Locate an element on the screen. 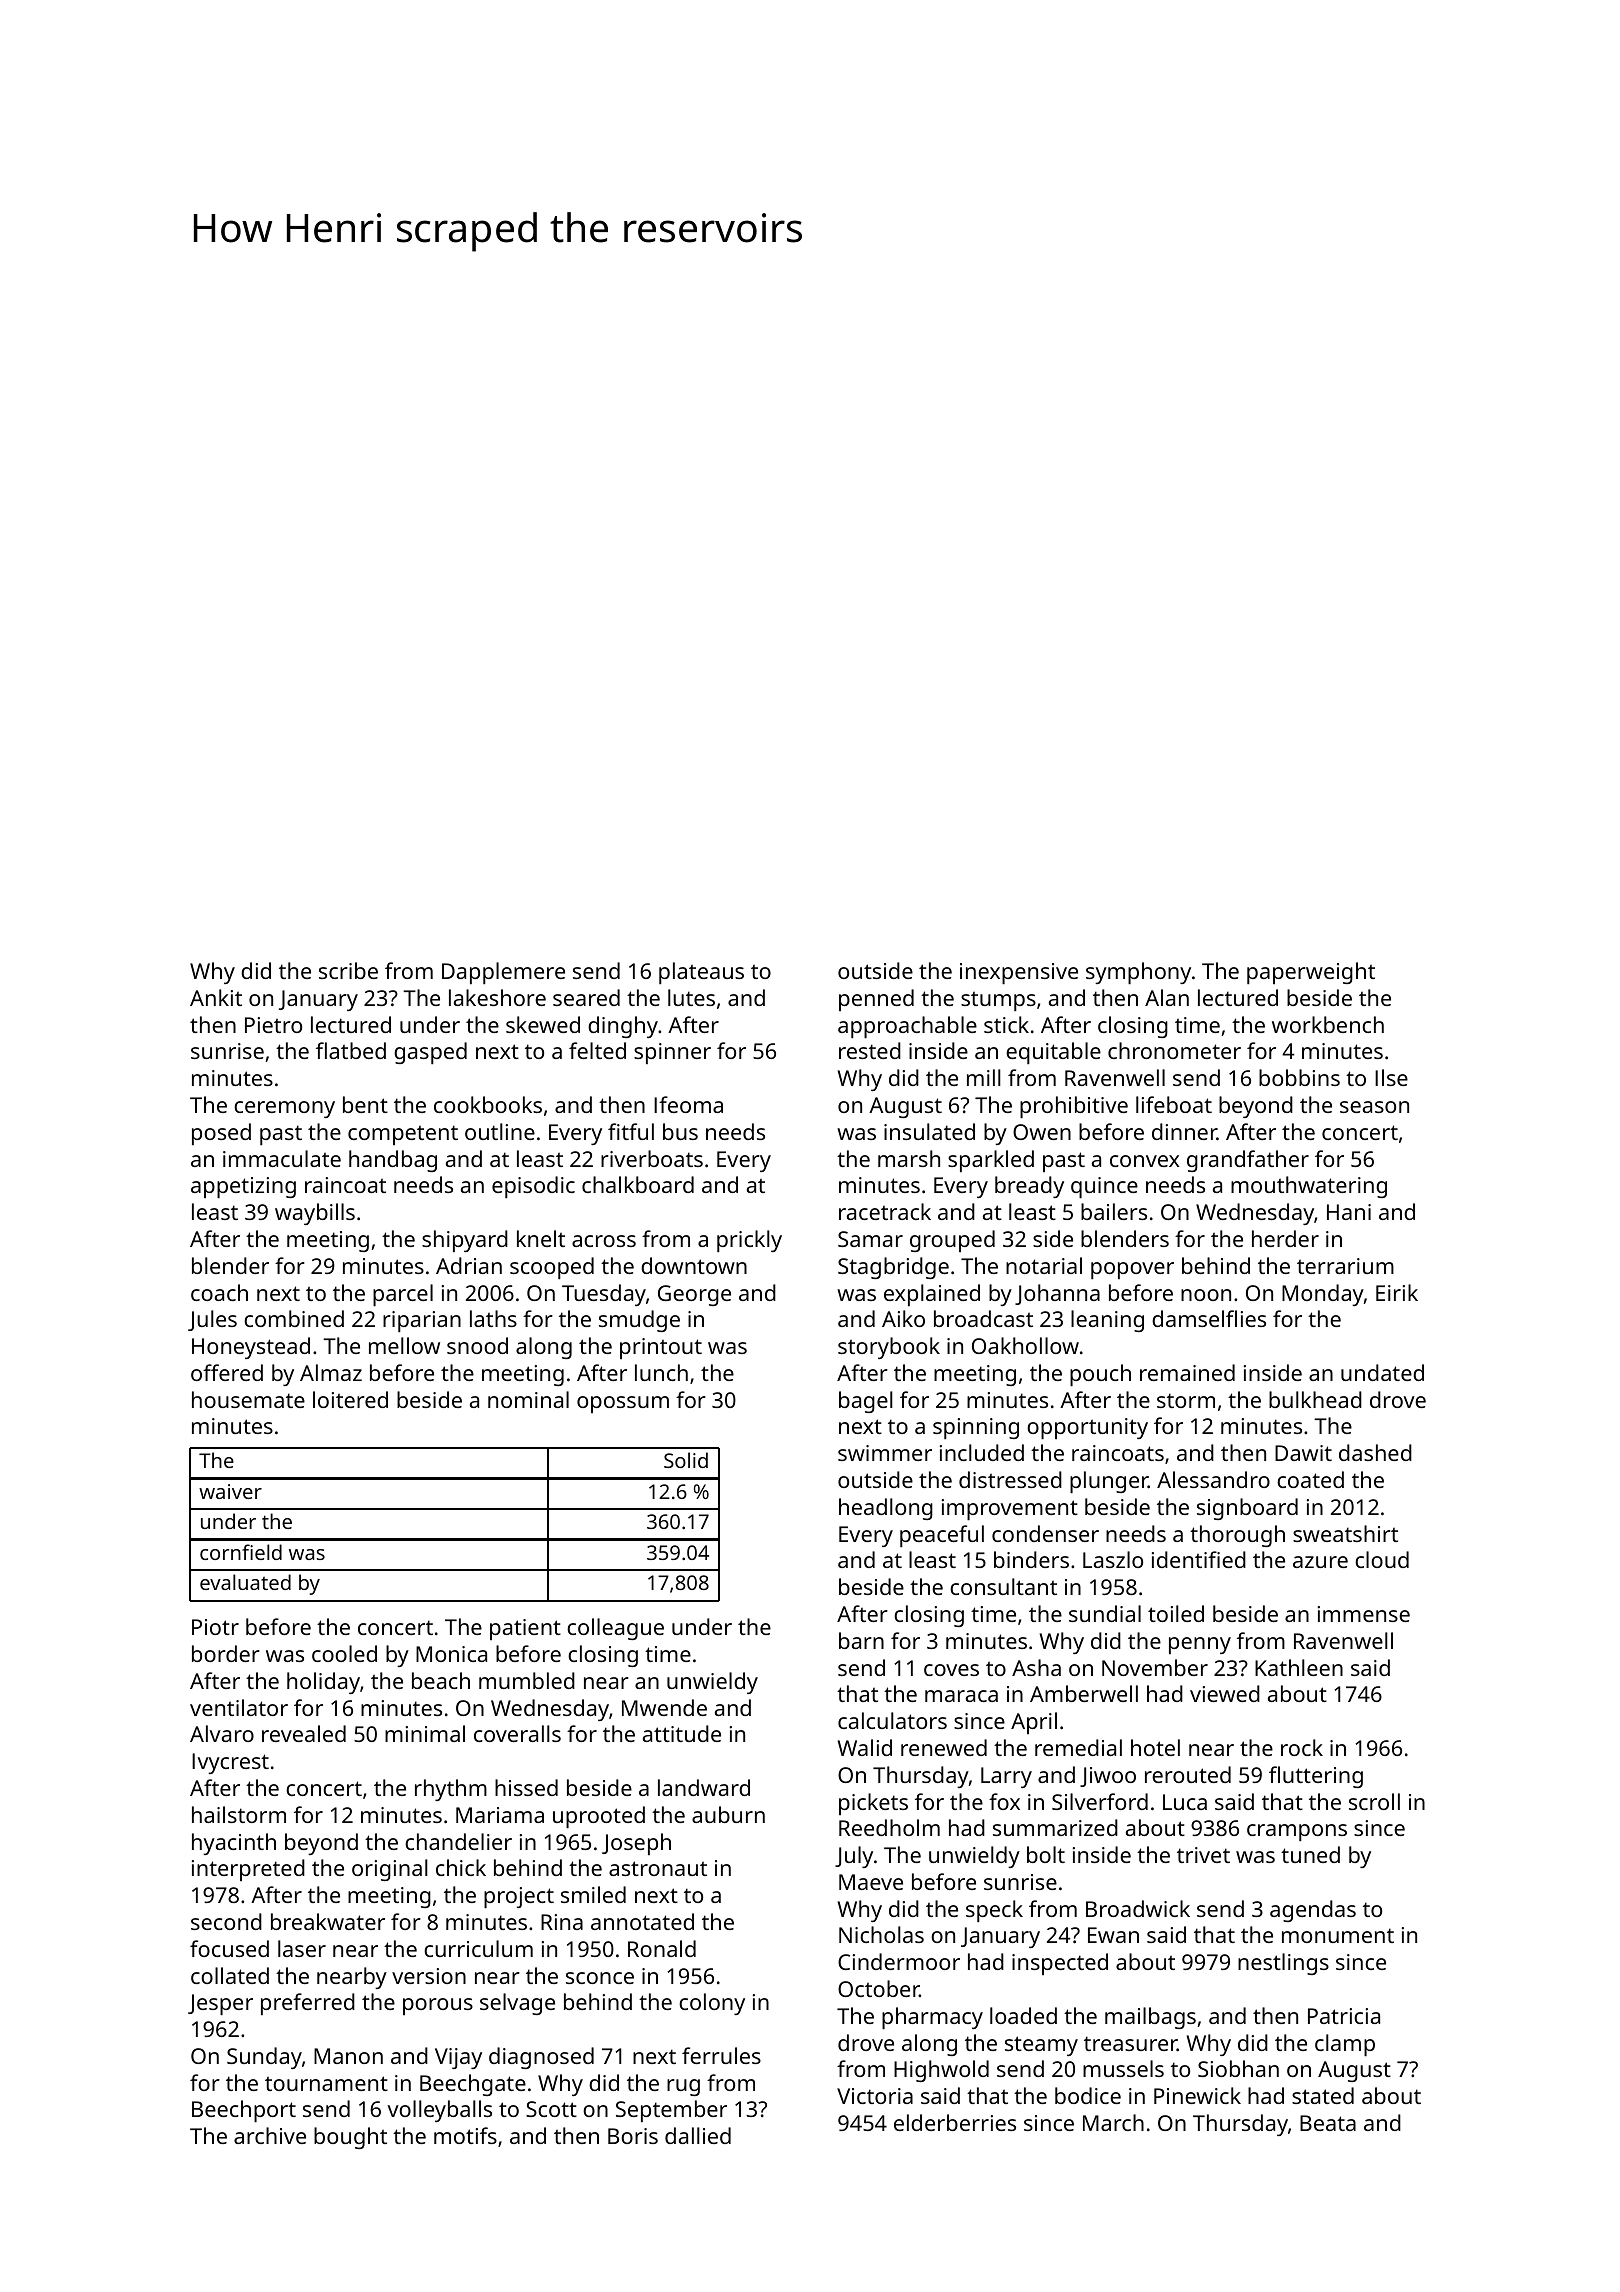 The height and width of the screenshot is (2292, 1620). scribe is located at coordinates (348, 970).
